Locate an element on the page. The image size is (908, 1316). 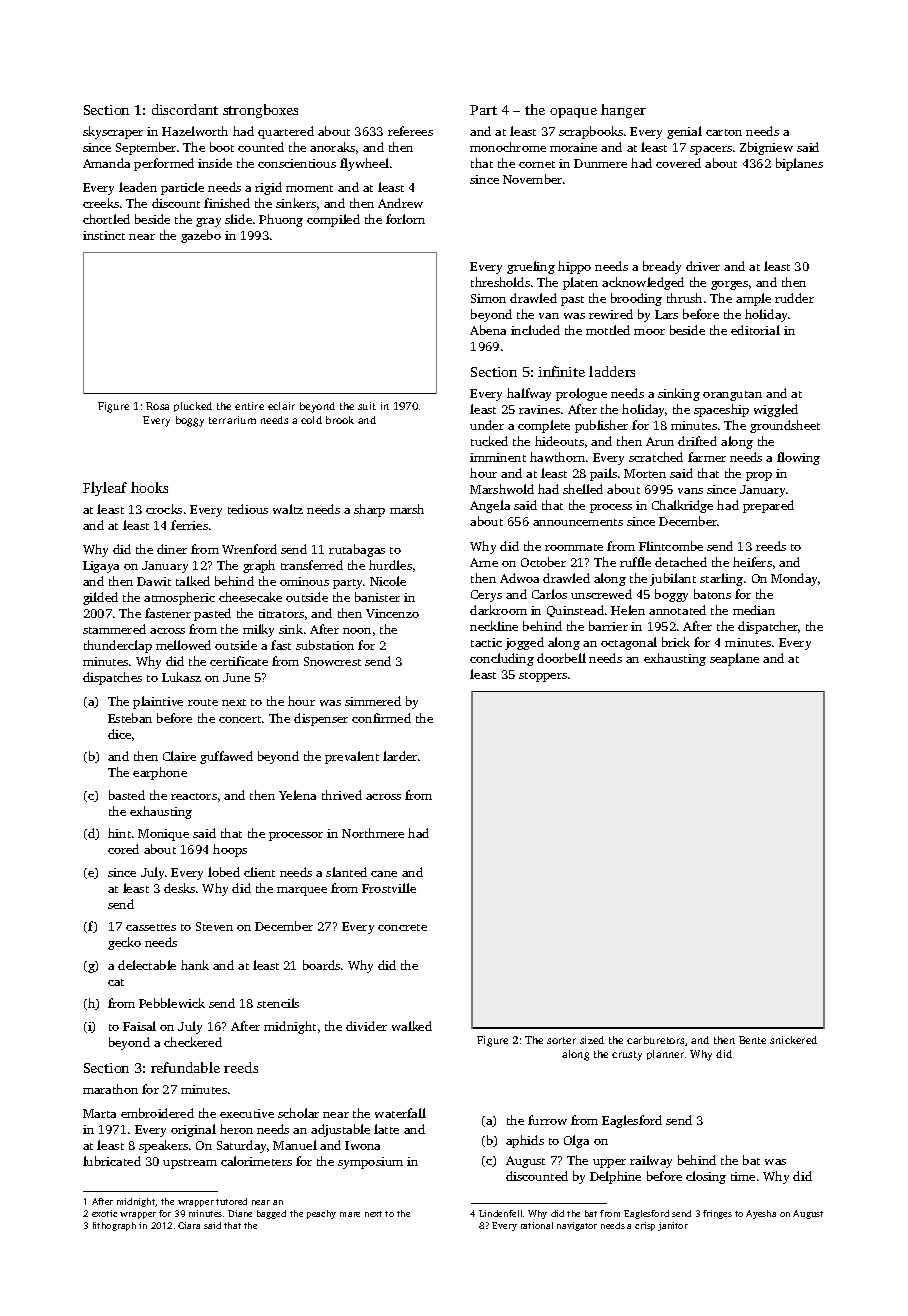
hank is located at coordinates (195, 965).
